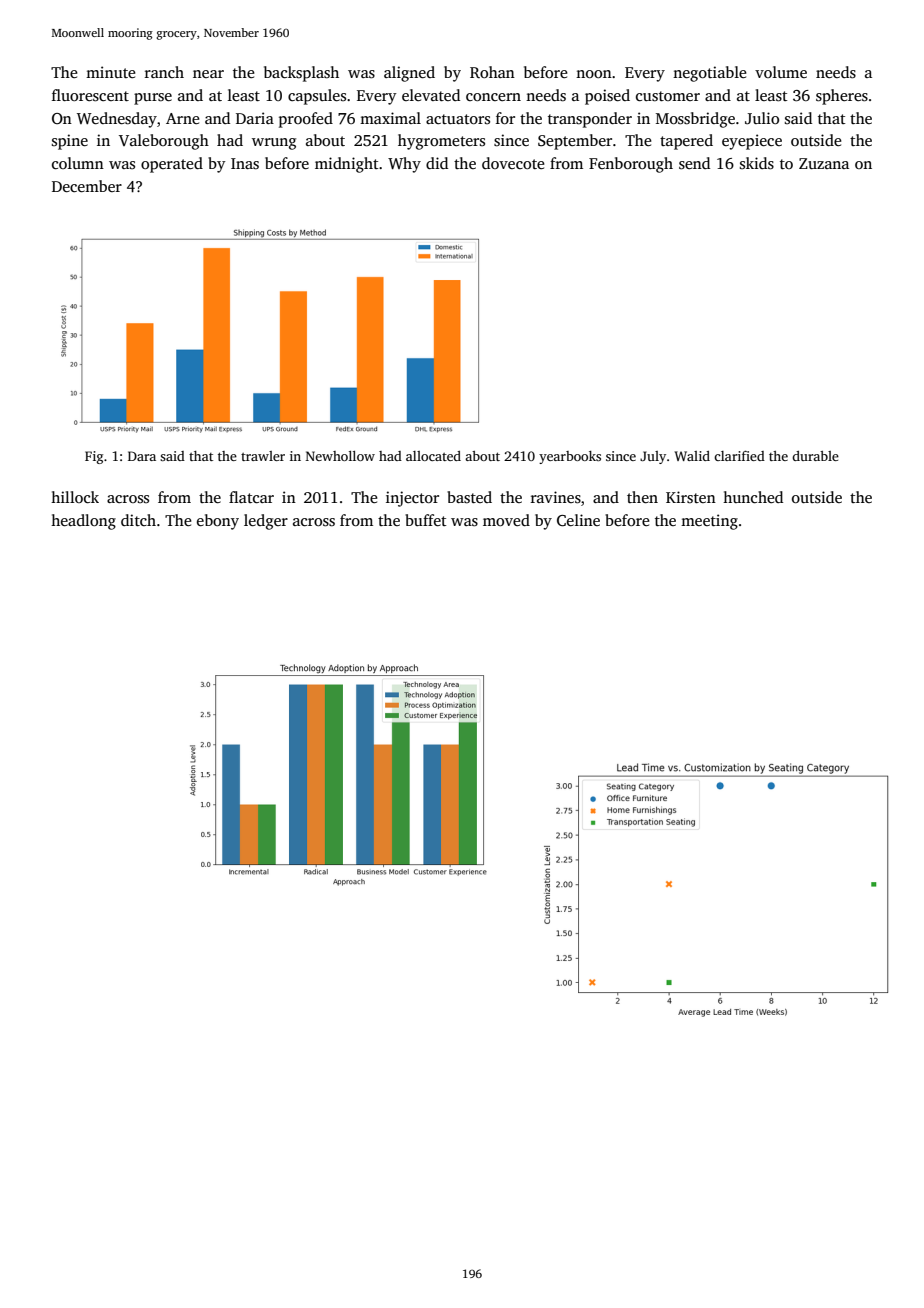  I want to click on Fenborough, so click(631, 165).
